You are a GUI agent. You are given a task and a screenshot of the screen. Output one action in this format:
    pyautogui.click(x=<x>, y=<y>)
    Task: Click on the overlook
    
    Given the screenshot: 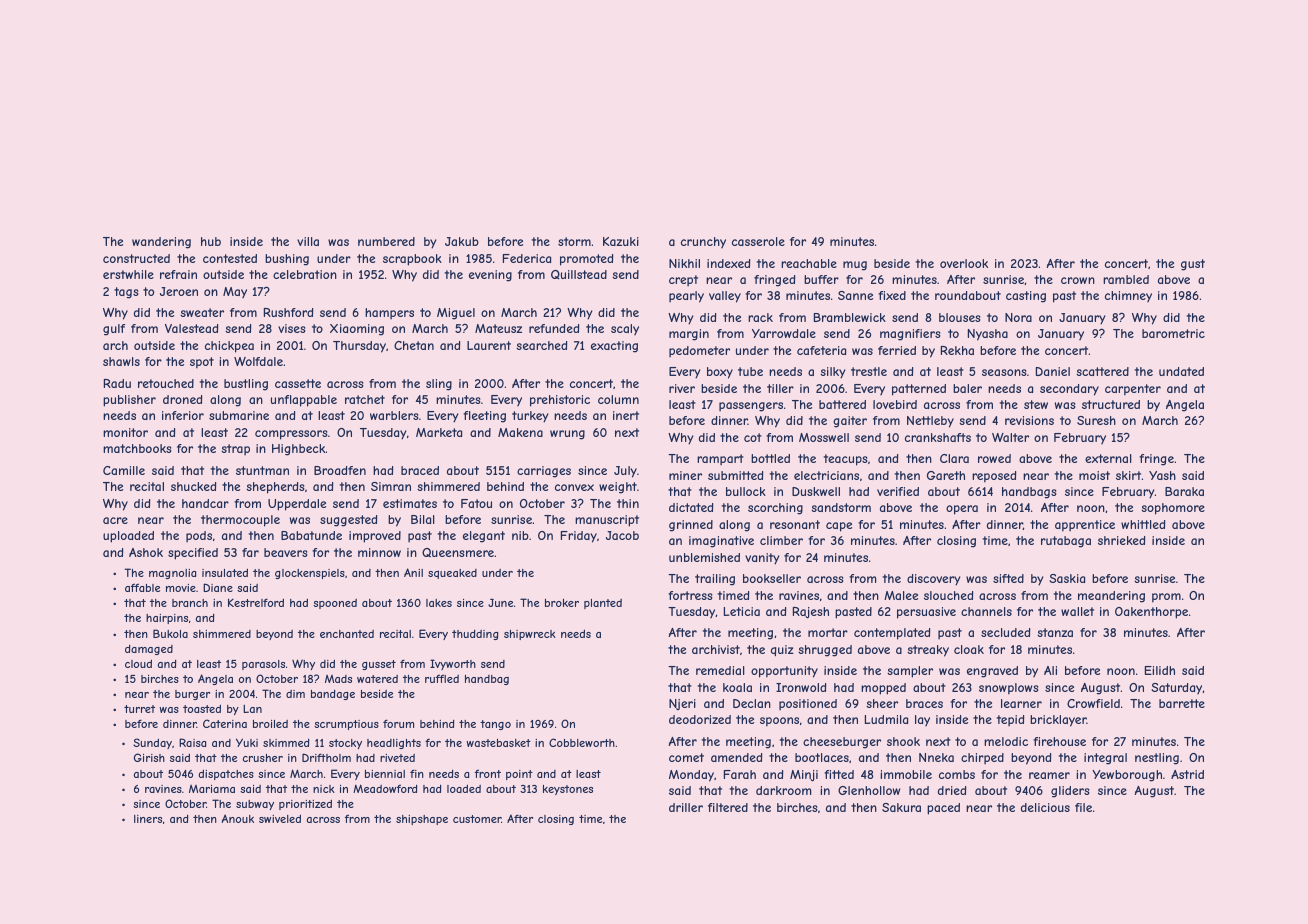 What is the action you would take?
    pyautogui.click(x=964, y=263)
